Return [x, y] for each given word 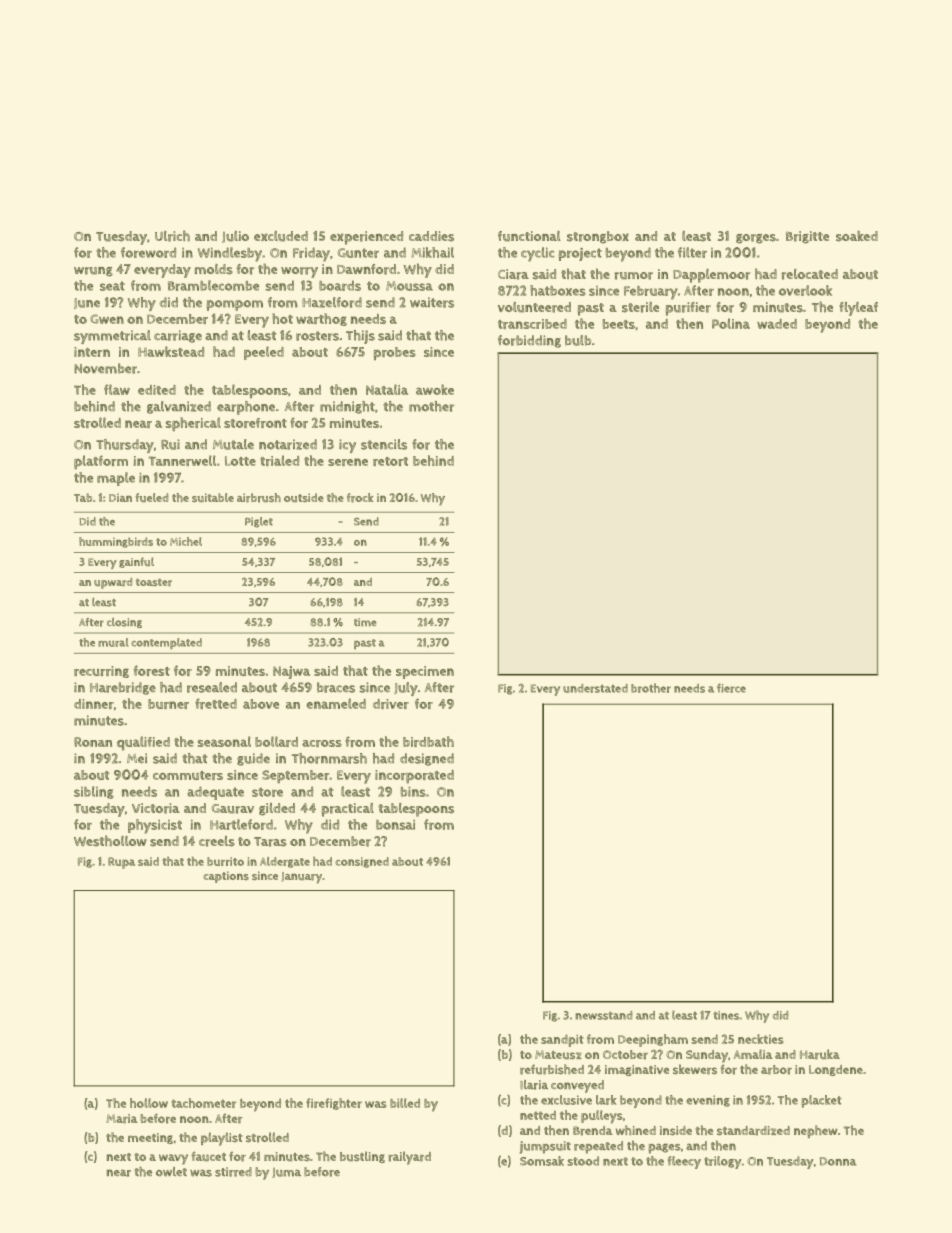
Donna [838, 1161]
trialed [279, 460]
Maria [122, 1119]
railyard [409, 1158]
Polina [731, 323]
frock [360, 498]
